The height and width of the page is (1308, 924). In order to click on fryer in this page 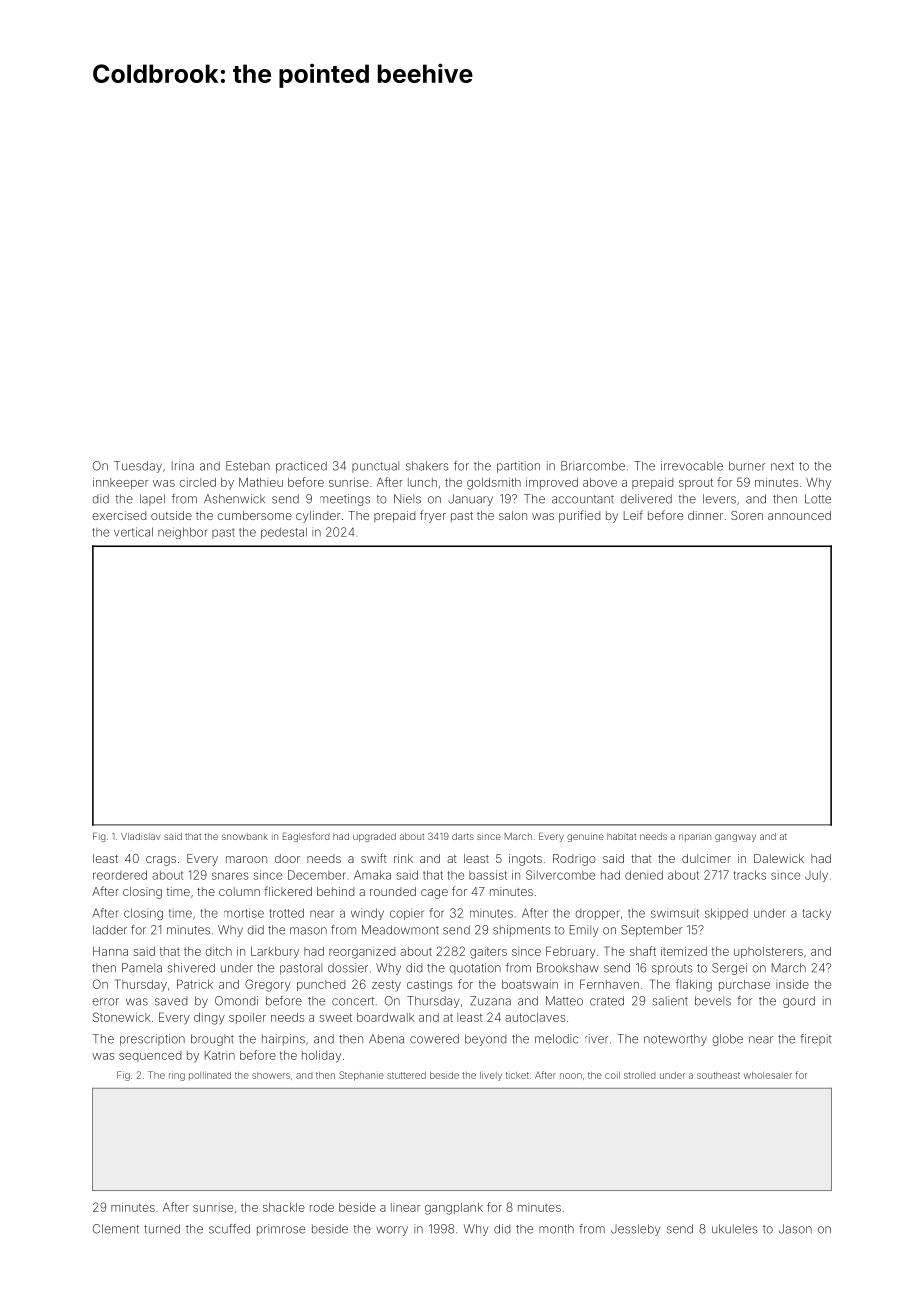, I will do `click(433, 516)`.
